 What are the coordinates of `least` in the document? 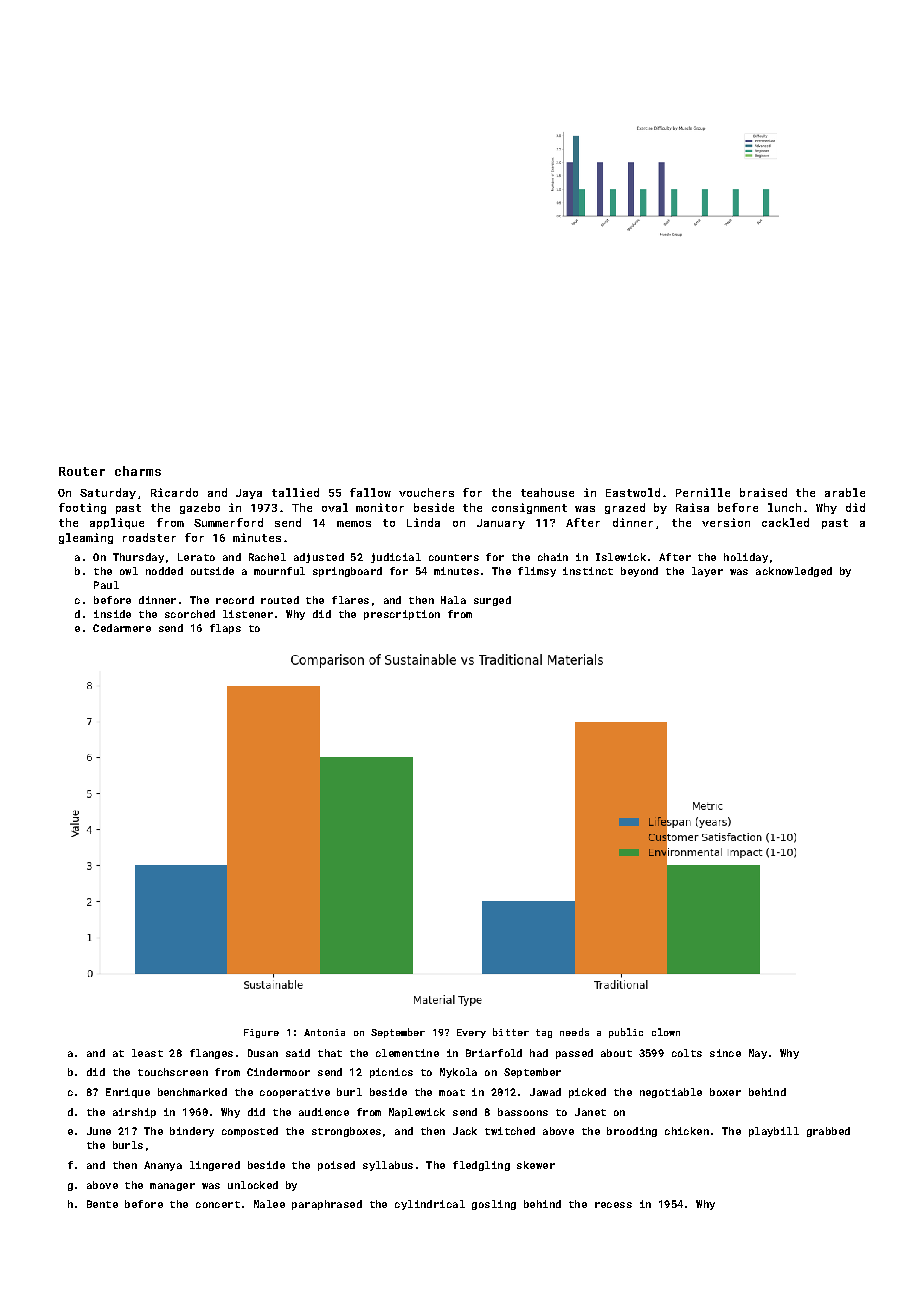 It's located at (147, 1053).
